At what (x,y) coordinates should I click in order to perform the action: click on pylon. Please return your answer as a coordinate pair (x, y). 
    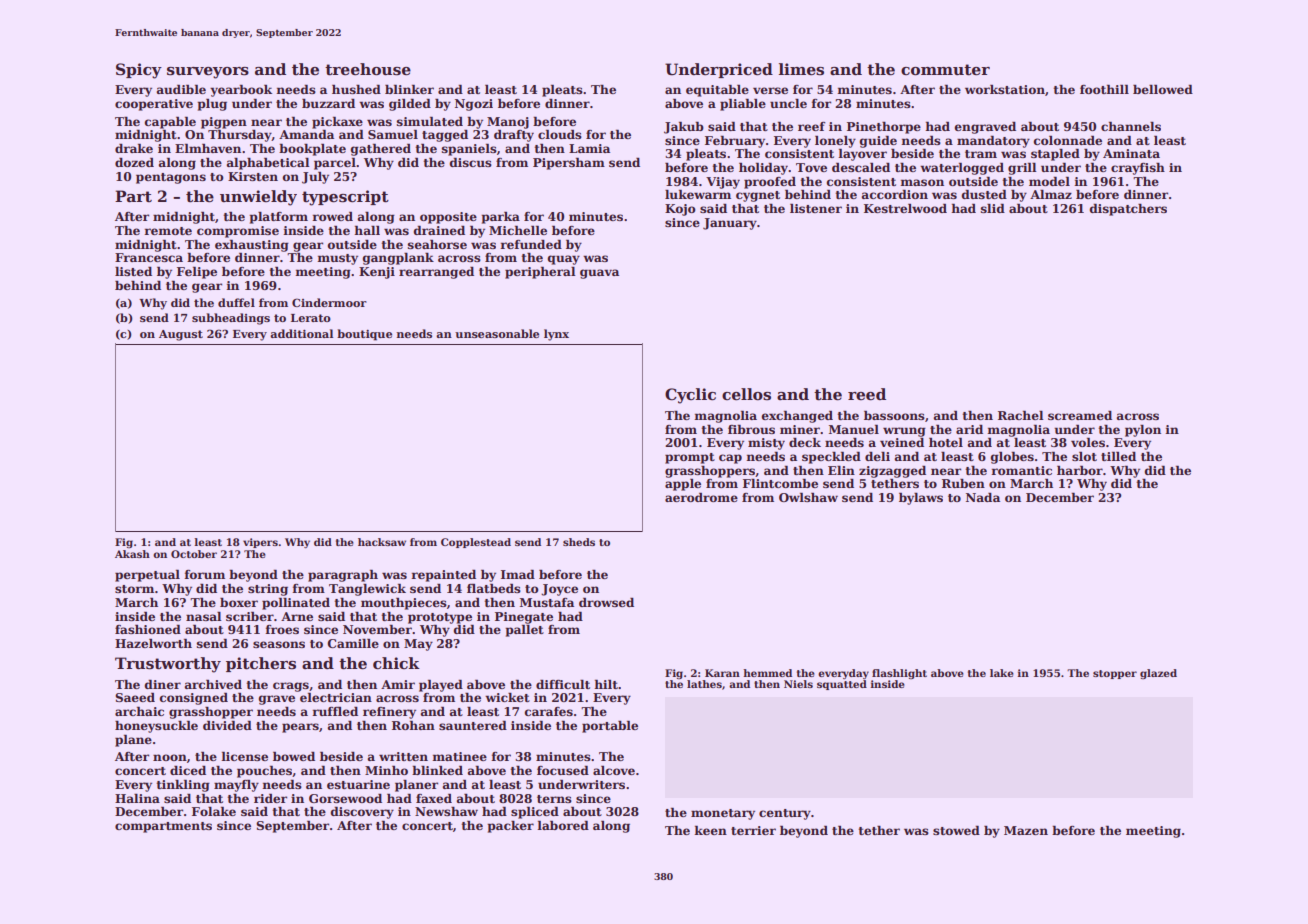
    Looking at the image, I should click on (1143, 431).
